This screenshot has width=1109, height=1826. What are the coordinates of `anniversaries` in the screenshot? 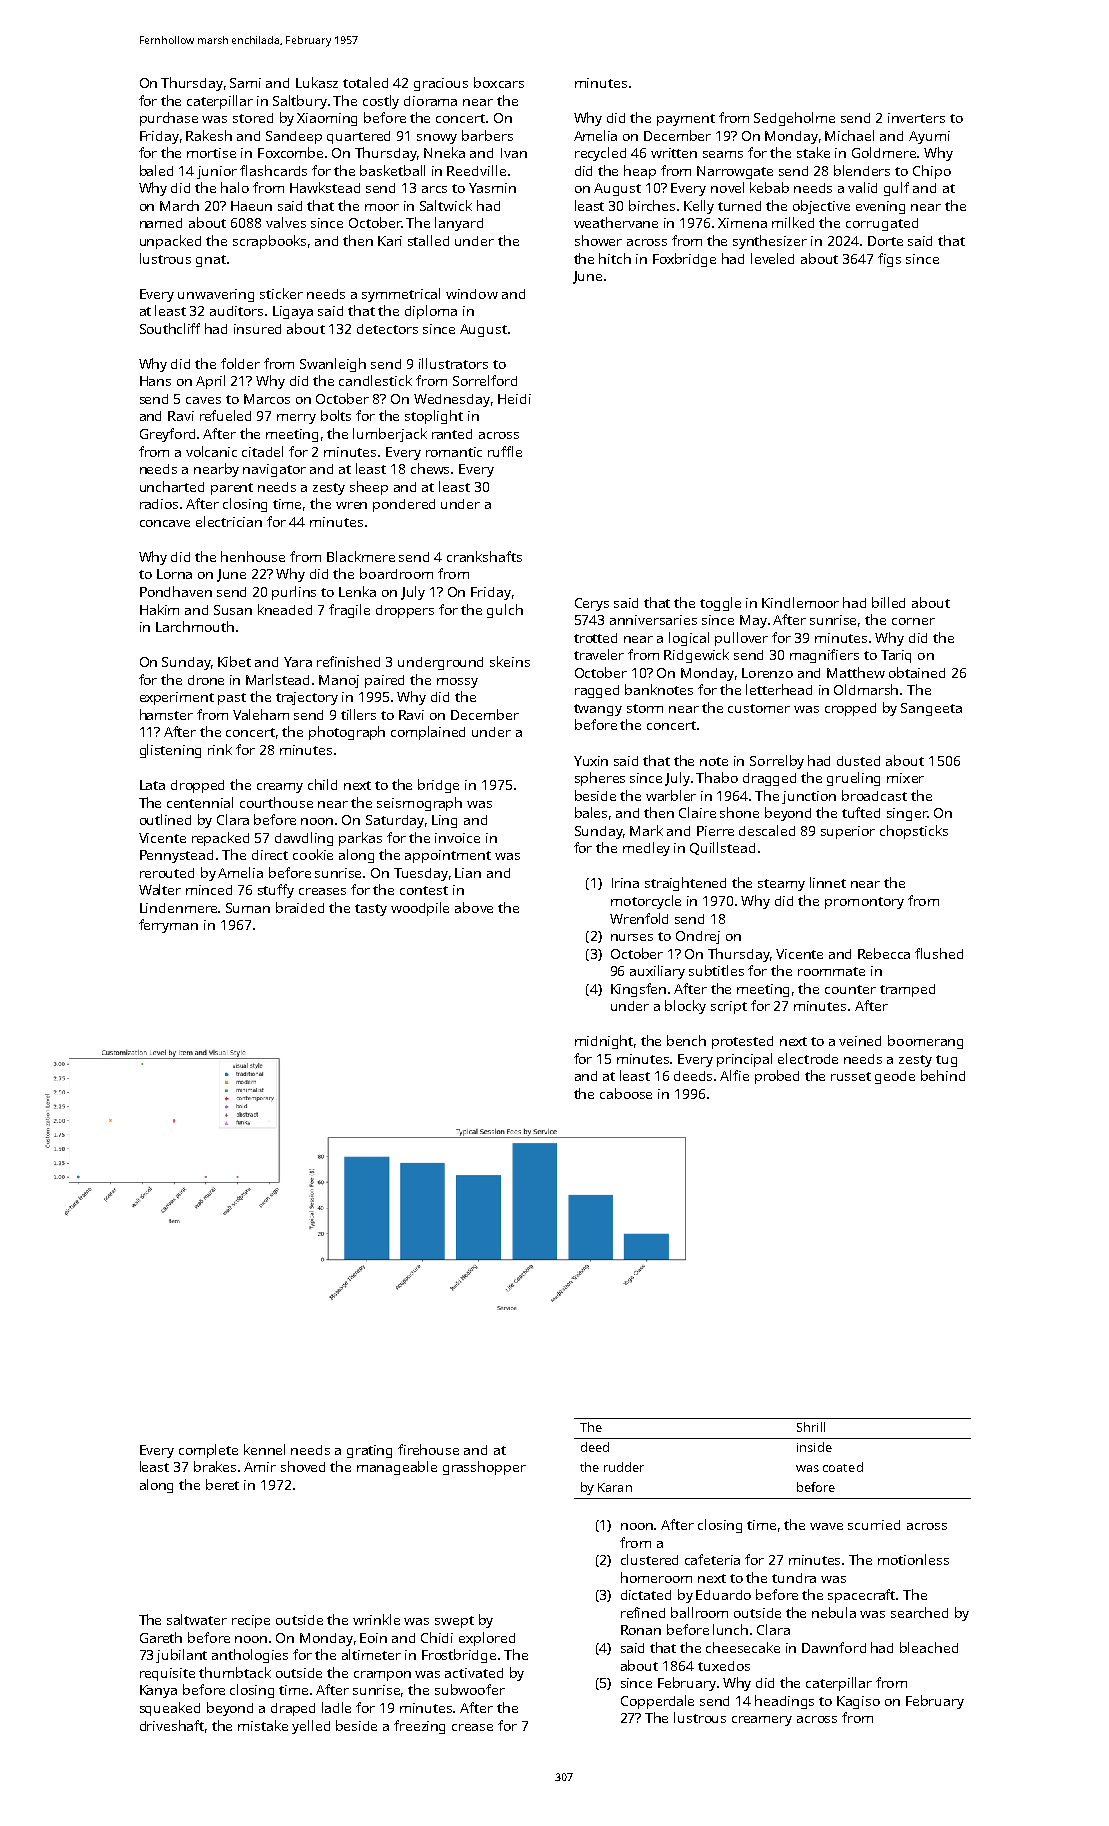 It's located at (653, 620).
